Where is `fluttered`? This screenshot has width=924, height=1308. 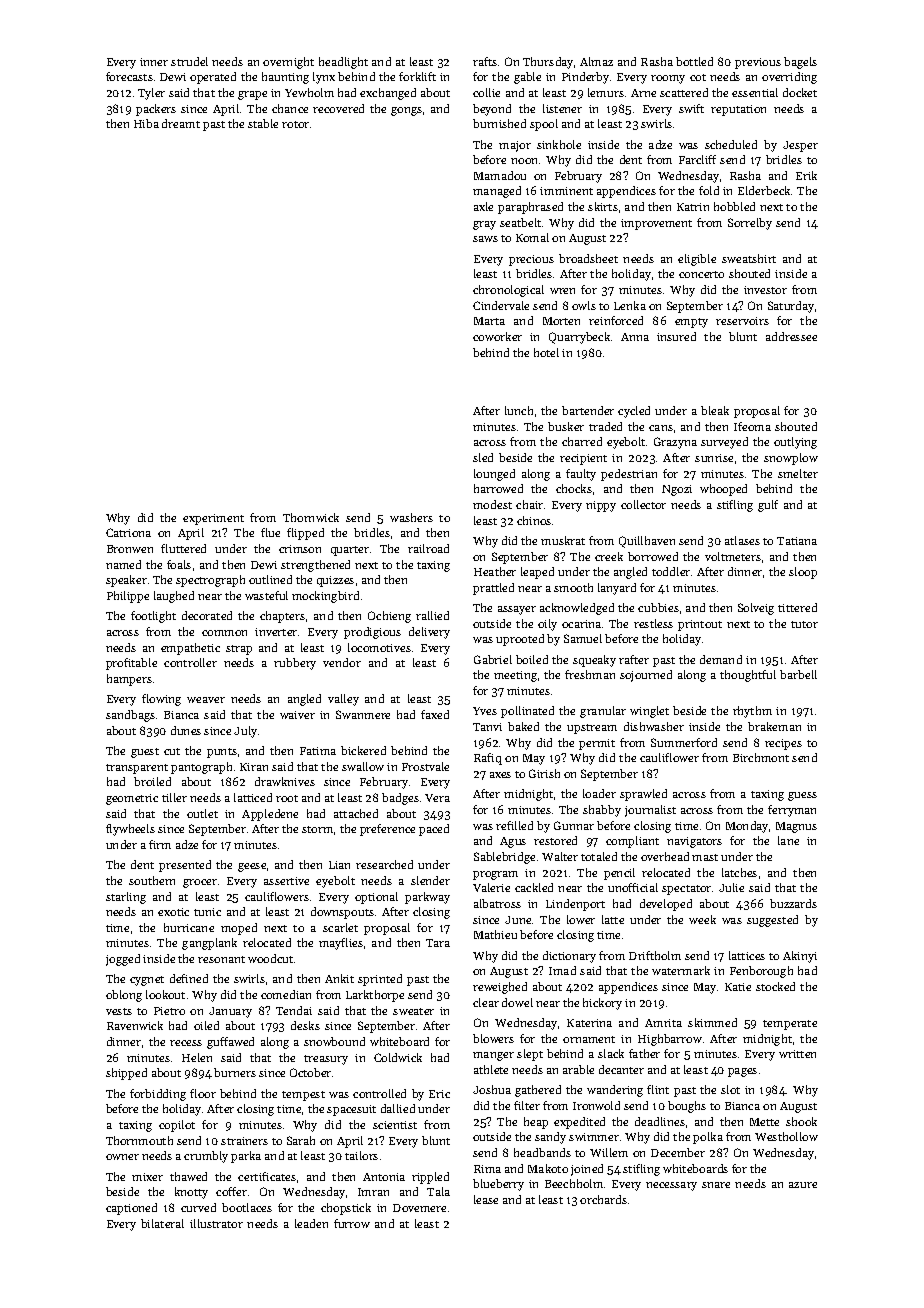 fluttered is located at coordinates (183, 548).
